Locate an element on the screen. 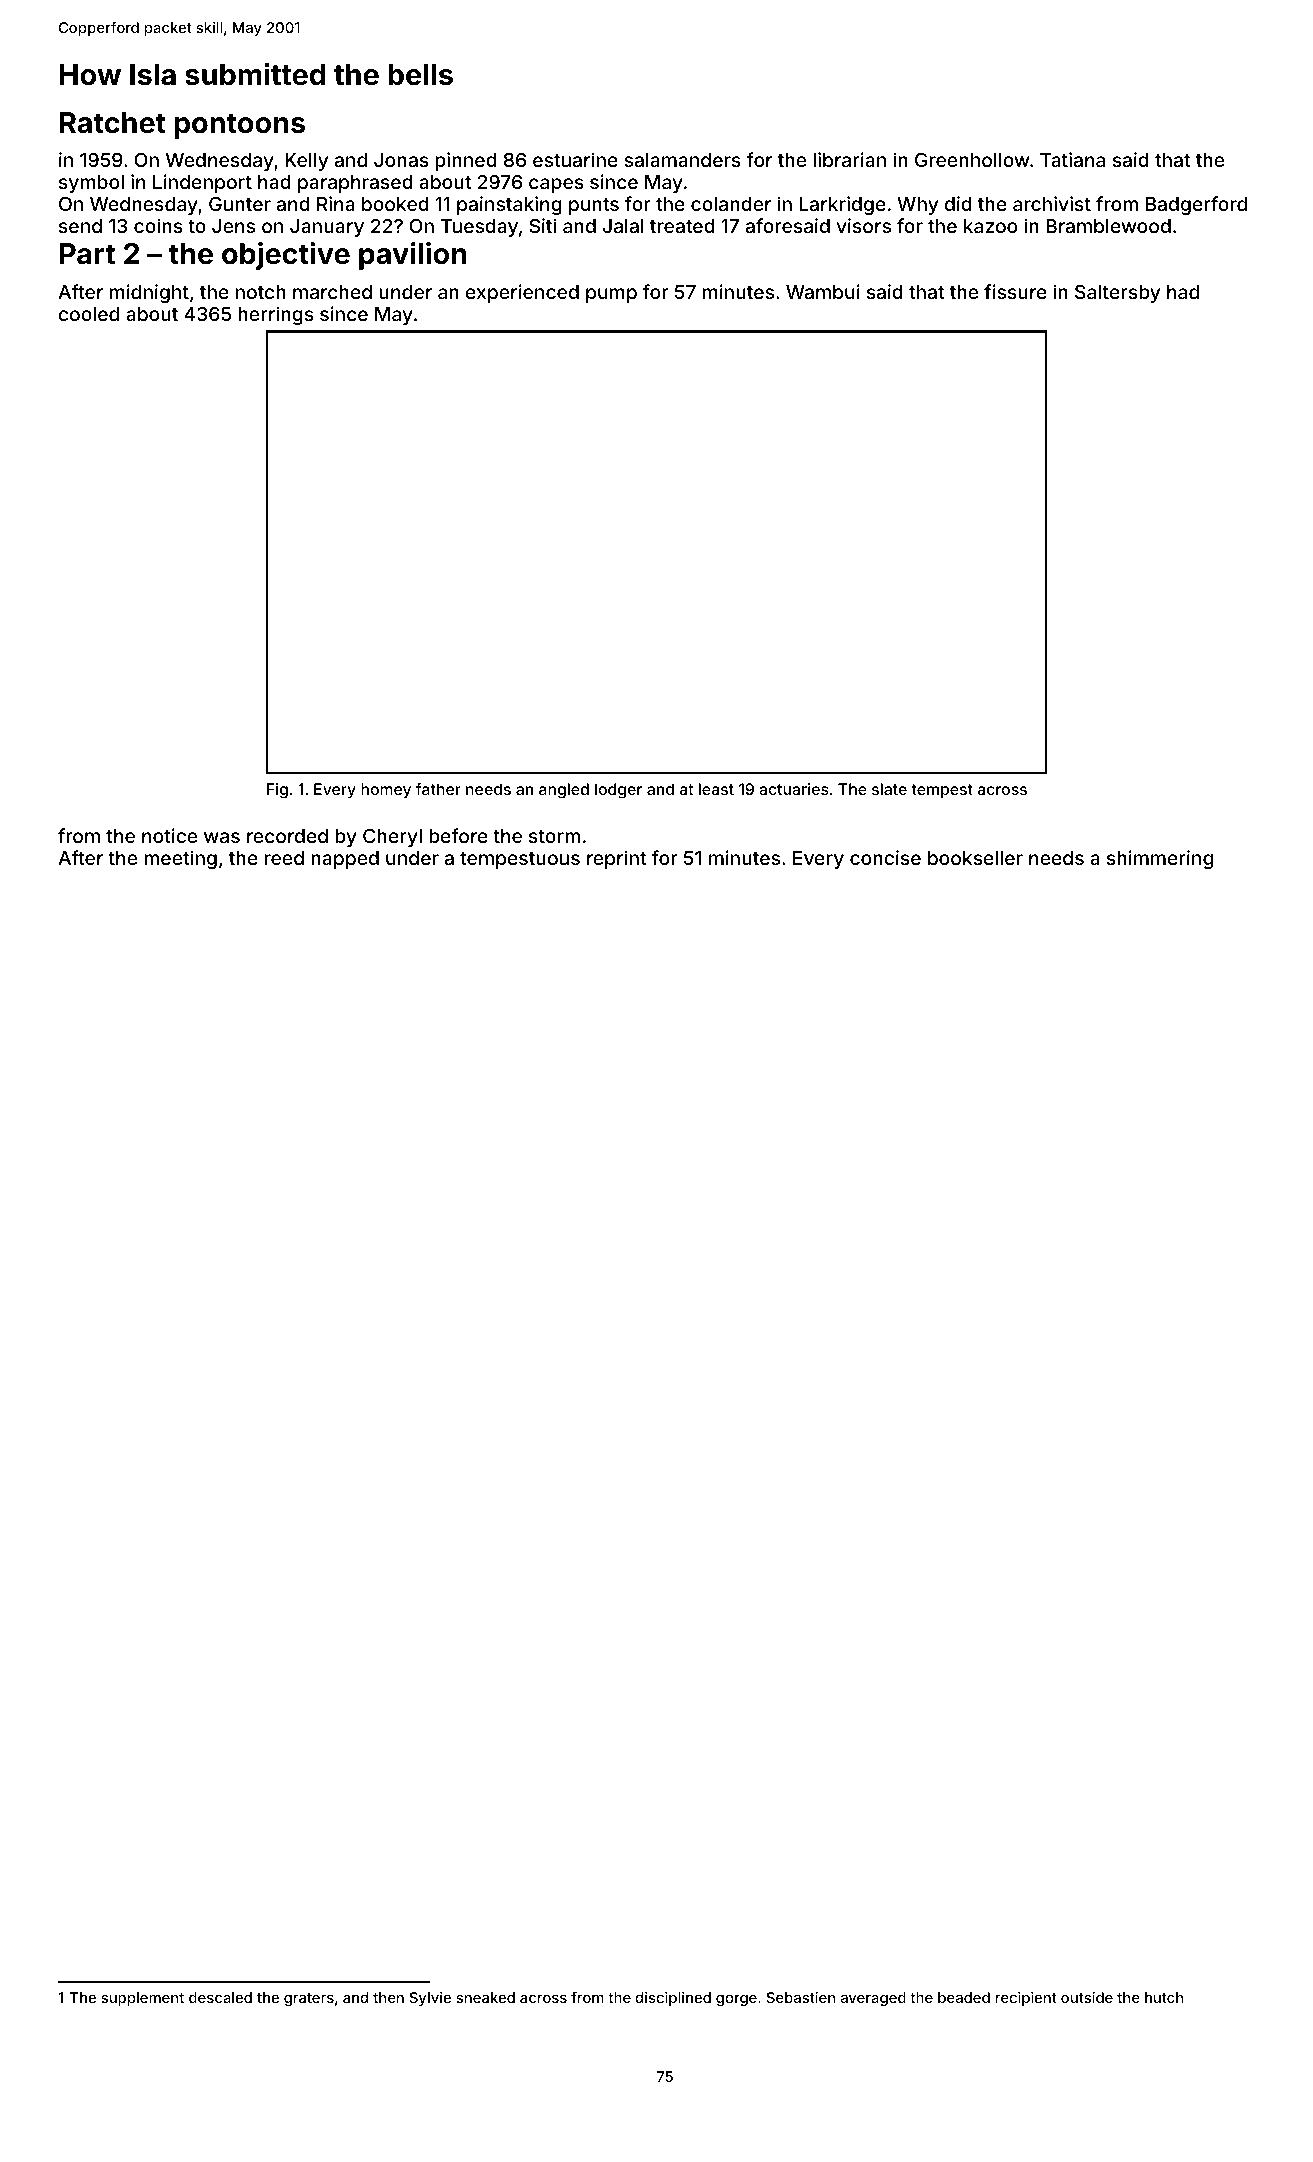 This screenshot has height=2162, width=1313. Tatiana is located at coordinates (1072, 159).
